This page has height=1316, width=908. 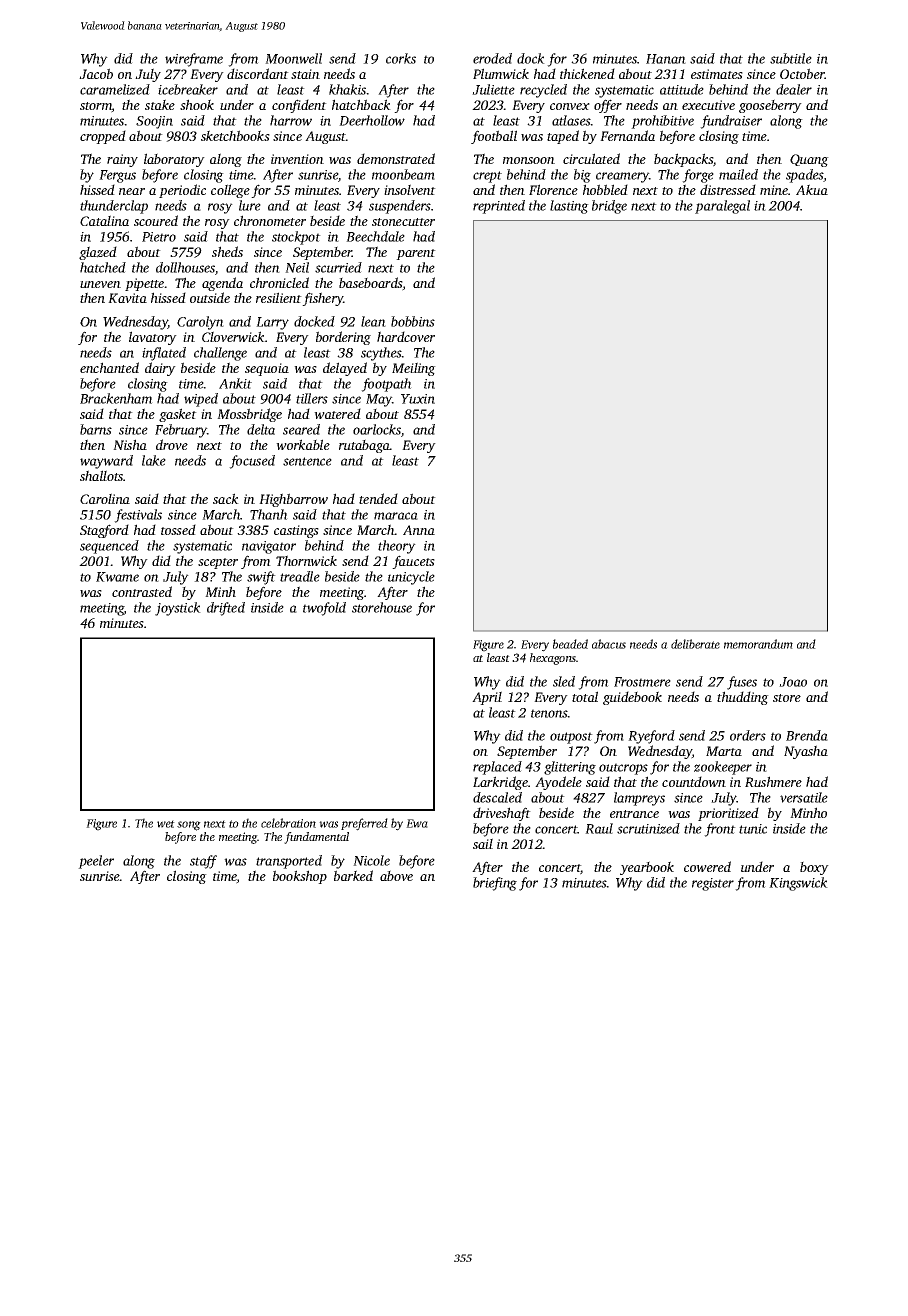 What do you see at coordinates (723, 768) in the page?
I see `zookeeper` at bounding box center [723, 768].
